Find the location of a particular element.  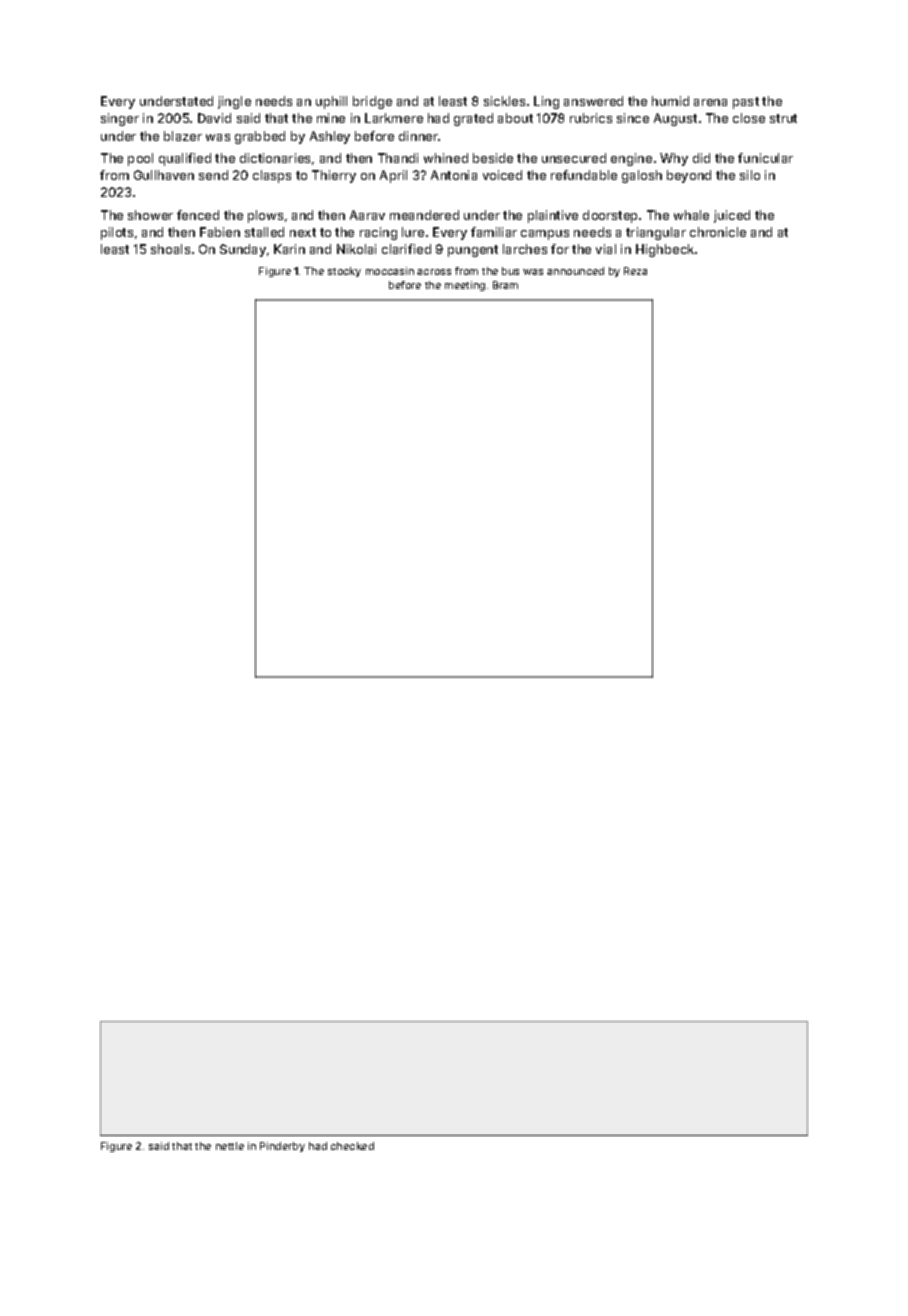

Reza is located at coordinates (635, 271).
